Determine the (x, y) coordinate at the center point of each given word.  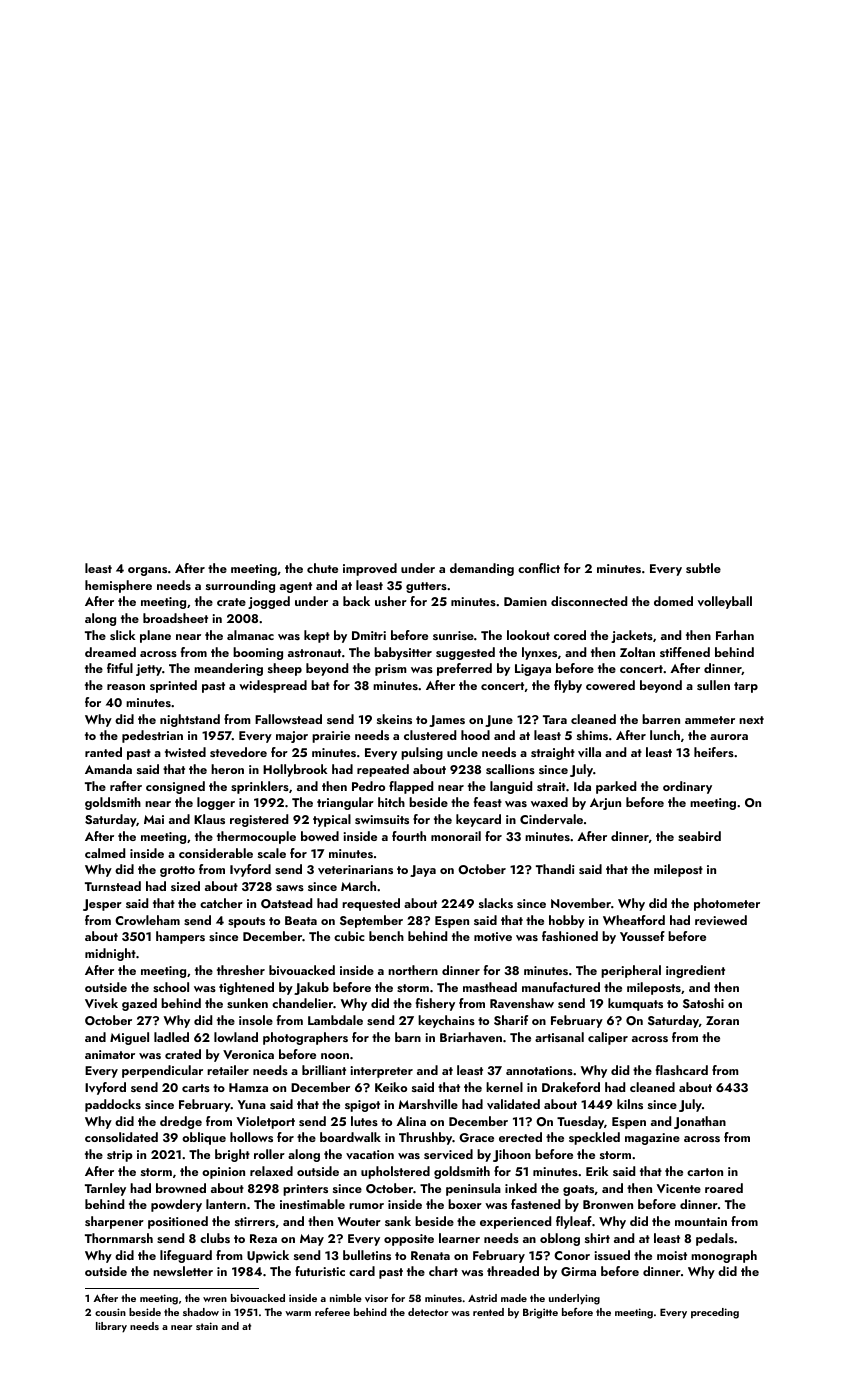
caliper (608, 1038)
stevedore (238, 752)
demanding (482, 569)
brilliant (324, 1070)
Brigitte (540, 1313)
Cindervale (551, 819)
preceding (715, 1313)
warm (298, 1313)
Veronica (248, 1054)
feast (488, 802)
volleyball (724, 602)
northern (413, 970)
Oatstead (286, 903)
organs (147, 571)
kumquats (635, 1004)
